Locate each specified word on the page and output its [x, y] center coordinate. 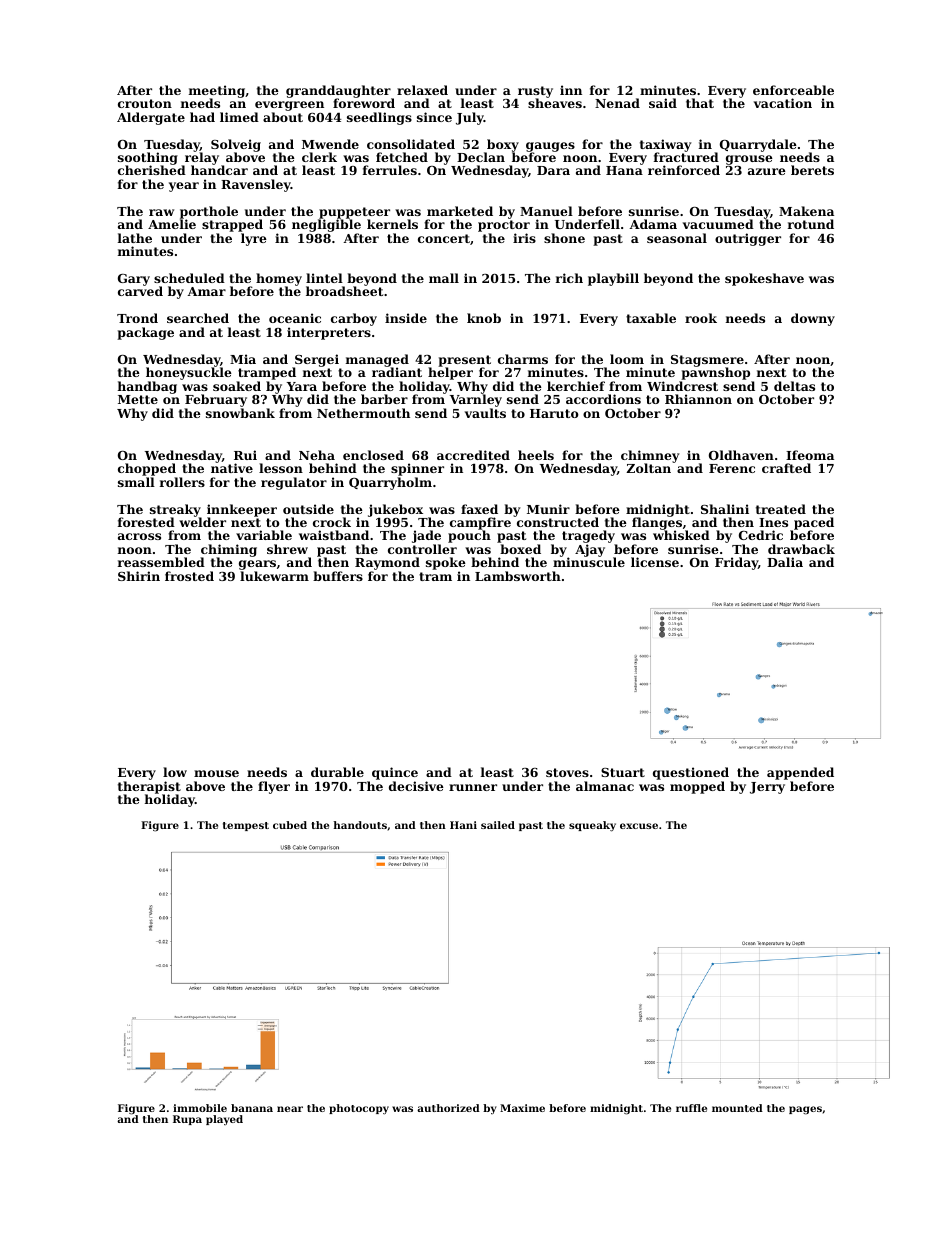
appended [800, 773]
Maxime [522, 1108]
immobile [200, 1108]
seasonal [677, 238]
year [184, 187]
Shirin [139, 576]
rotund [811, 224]
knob [484, 318]
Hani [463, 825]
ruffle [691, 1108]
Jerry [767, 788]
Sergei [316, 361]
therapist [149, 787]
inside [406, 318]
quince [395, 773]
